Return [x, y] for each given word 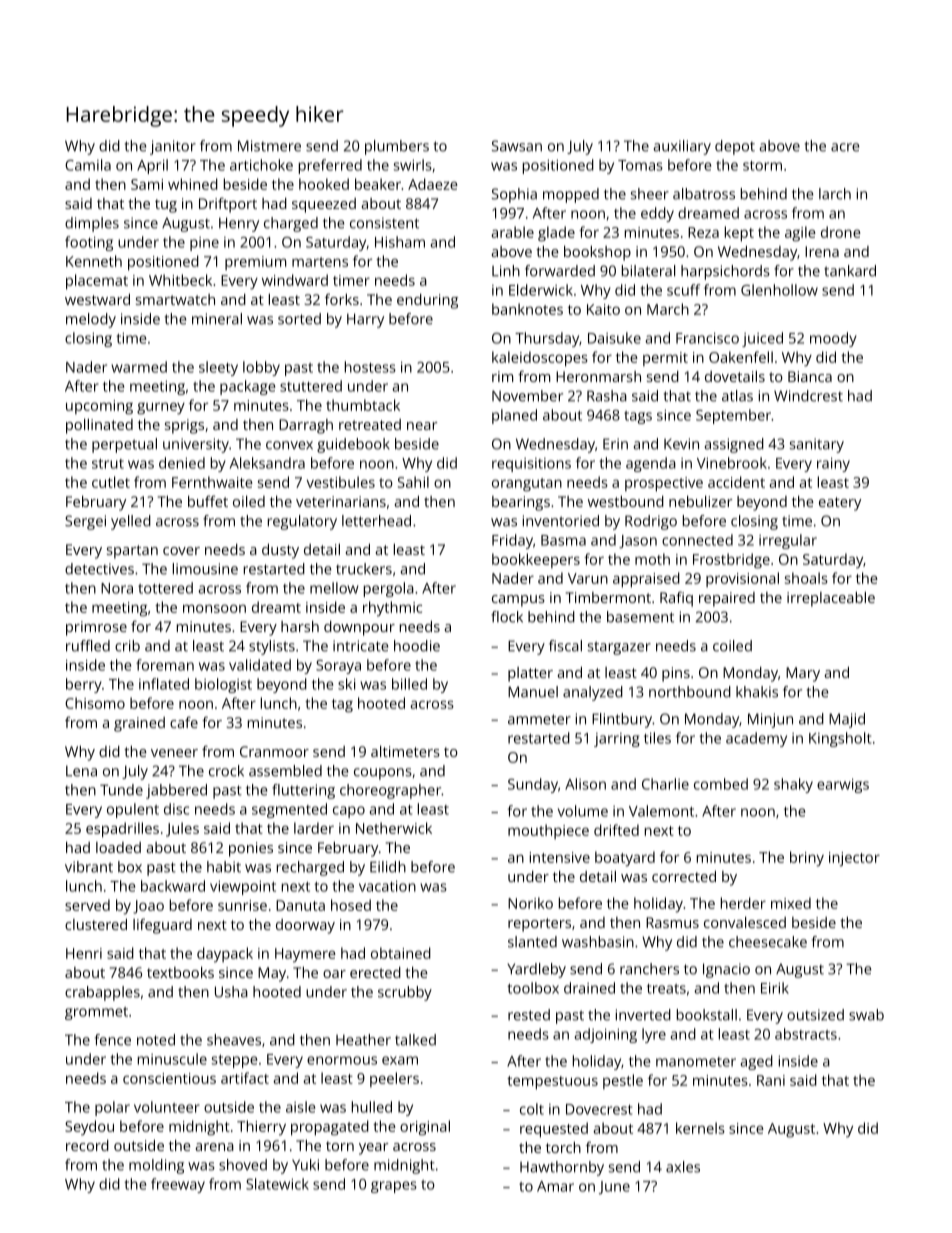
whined [193, 184]
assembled [285, 771]
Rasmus [672, 922]
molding [156, 1166]
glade [556, 234]
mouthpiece [548, 831]
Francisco [707, 338]
